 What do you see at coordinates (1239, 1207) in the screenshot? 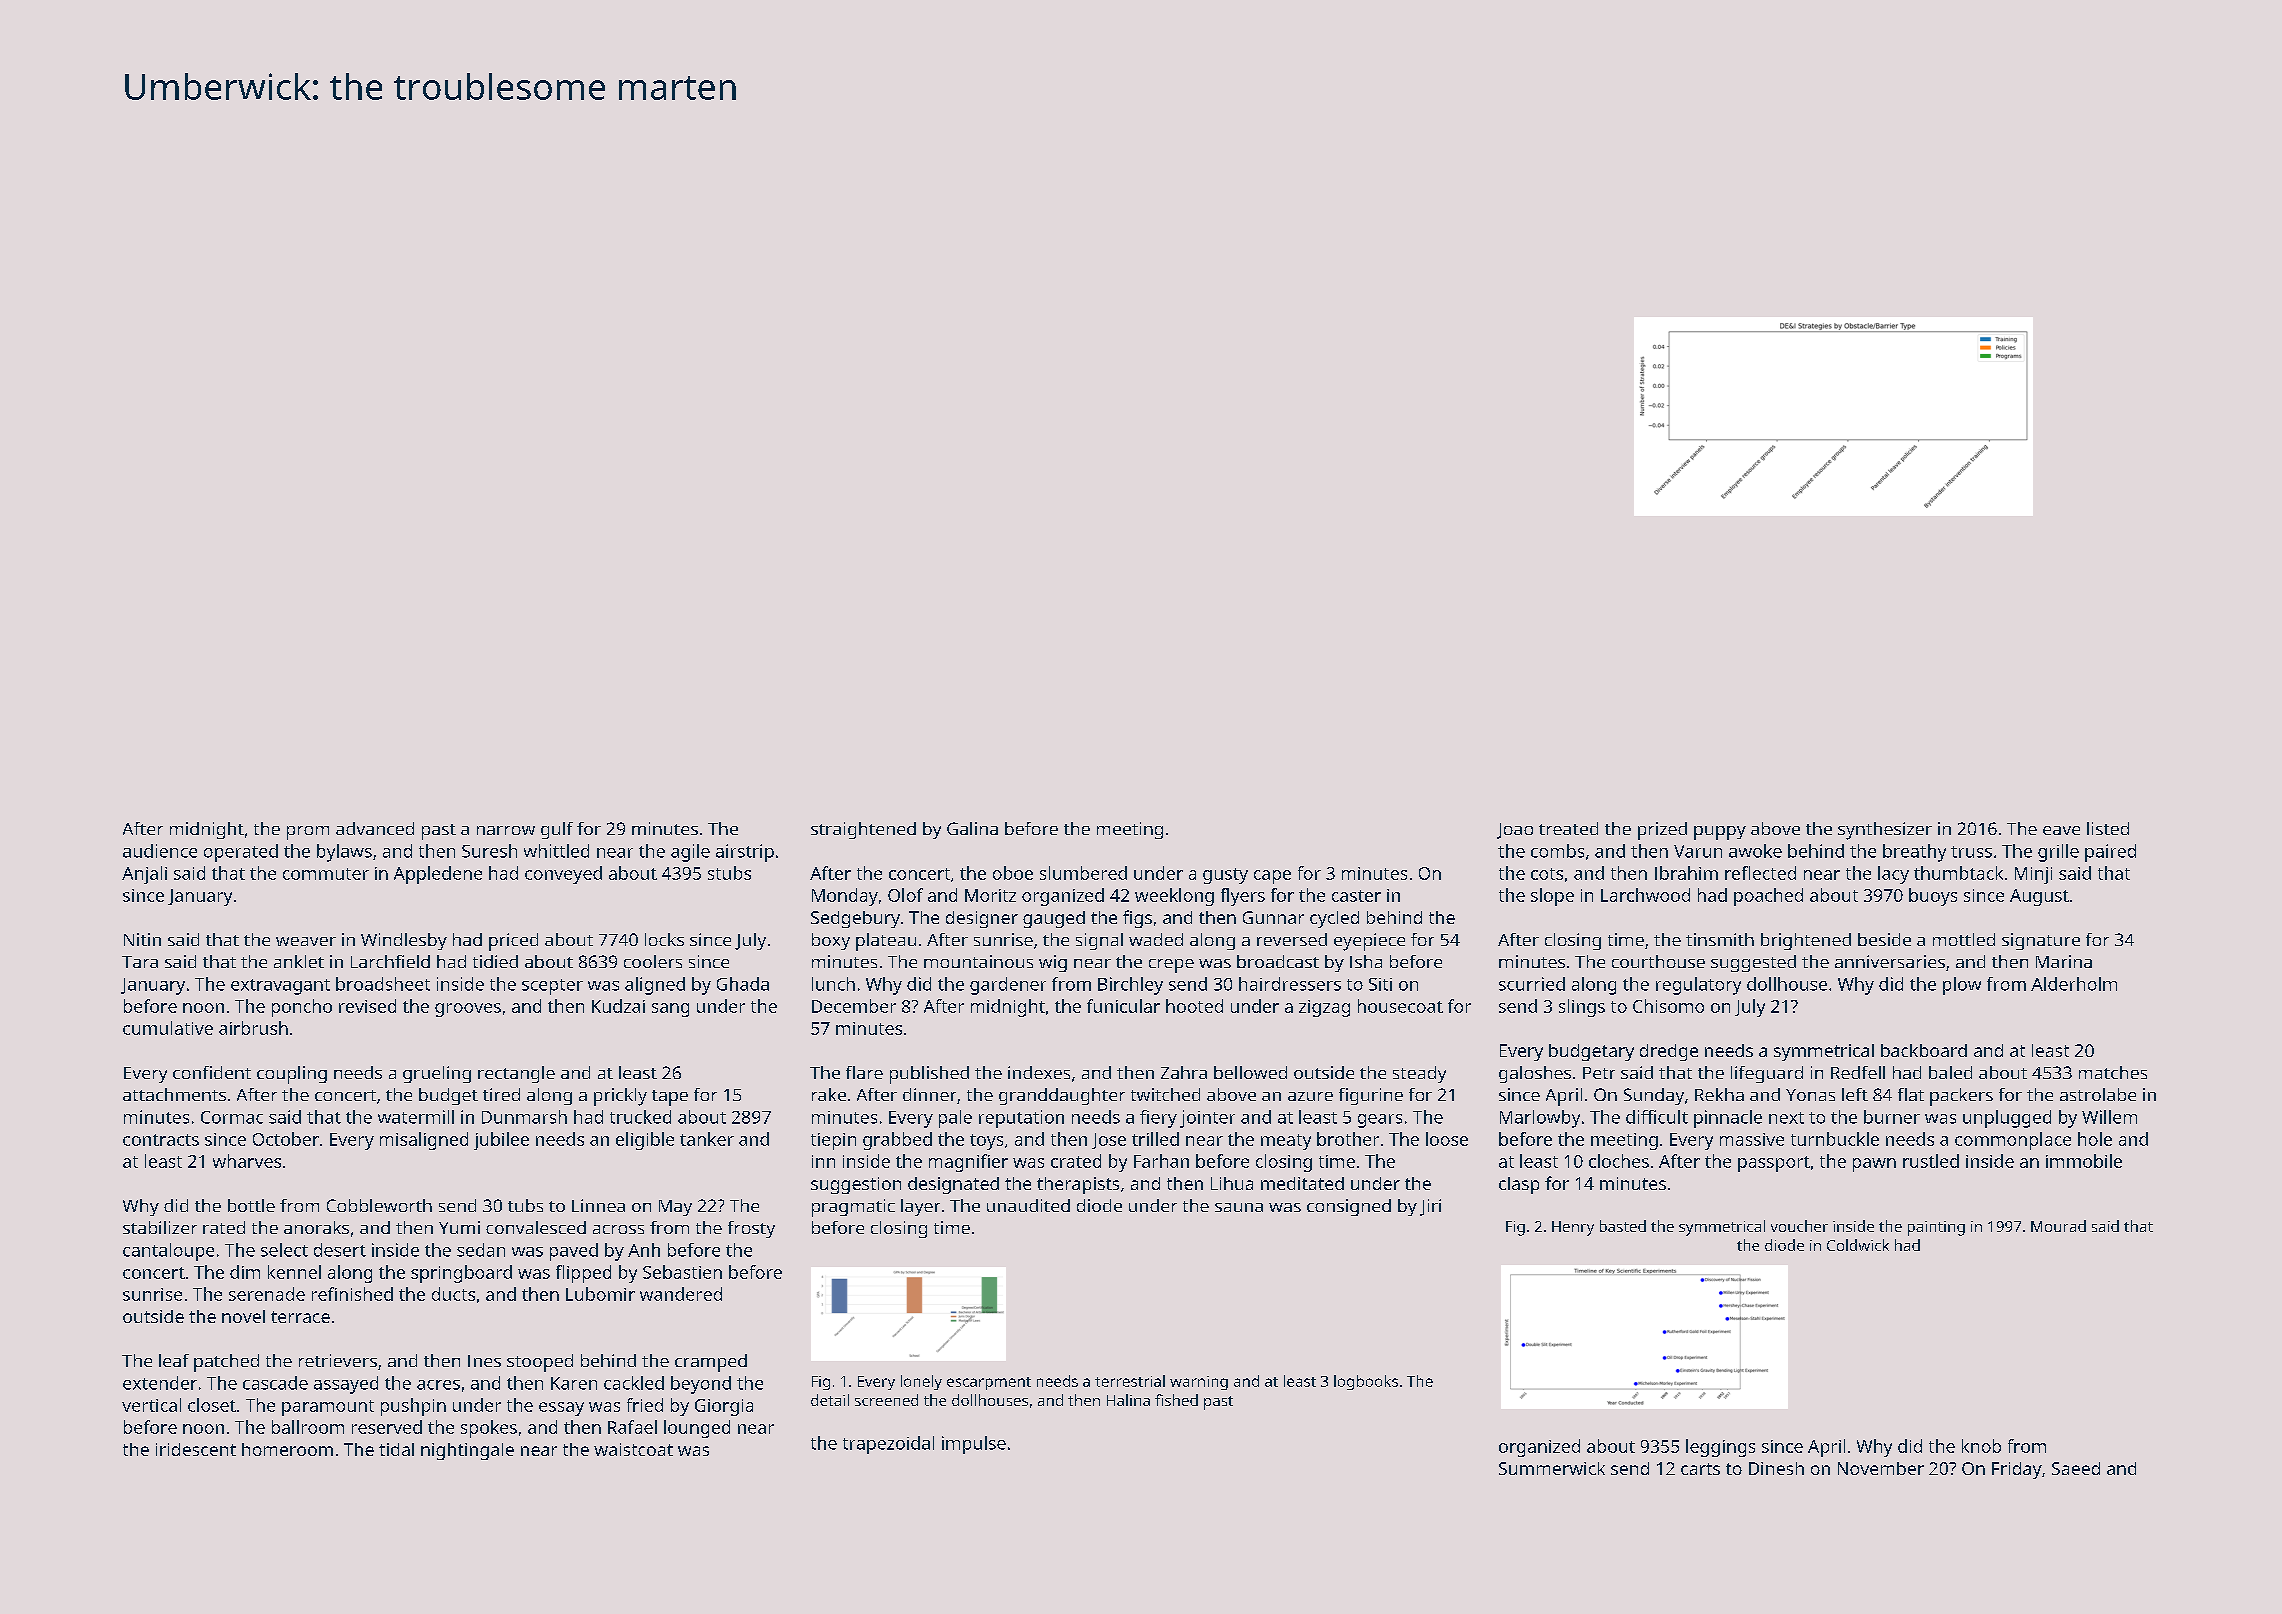
I see `sauna` at bounding box center [1239, 1207].
